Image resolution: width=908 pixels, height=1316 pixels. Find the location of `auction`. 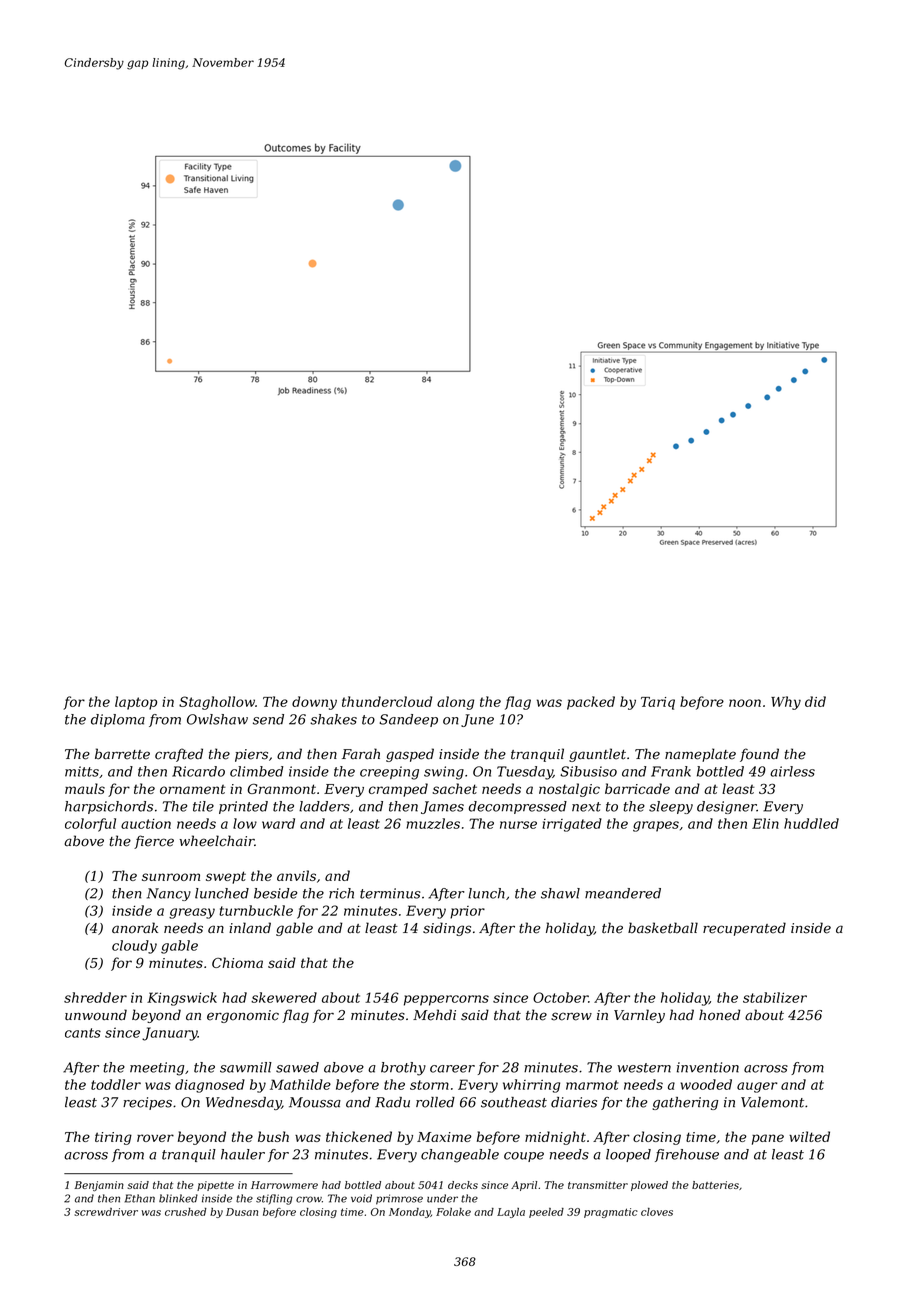

auction is located at coordinates (146, 824).
